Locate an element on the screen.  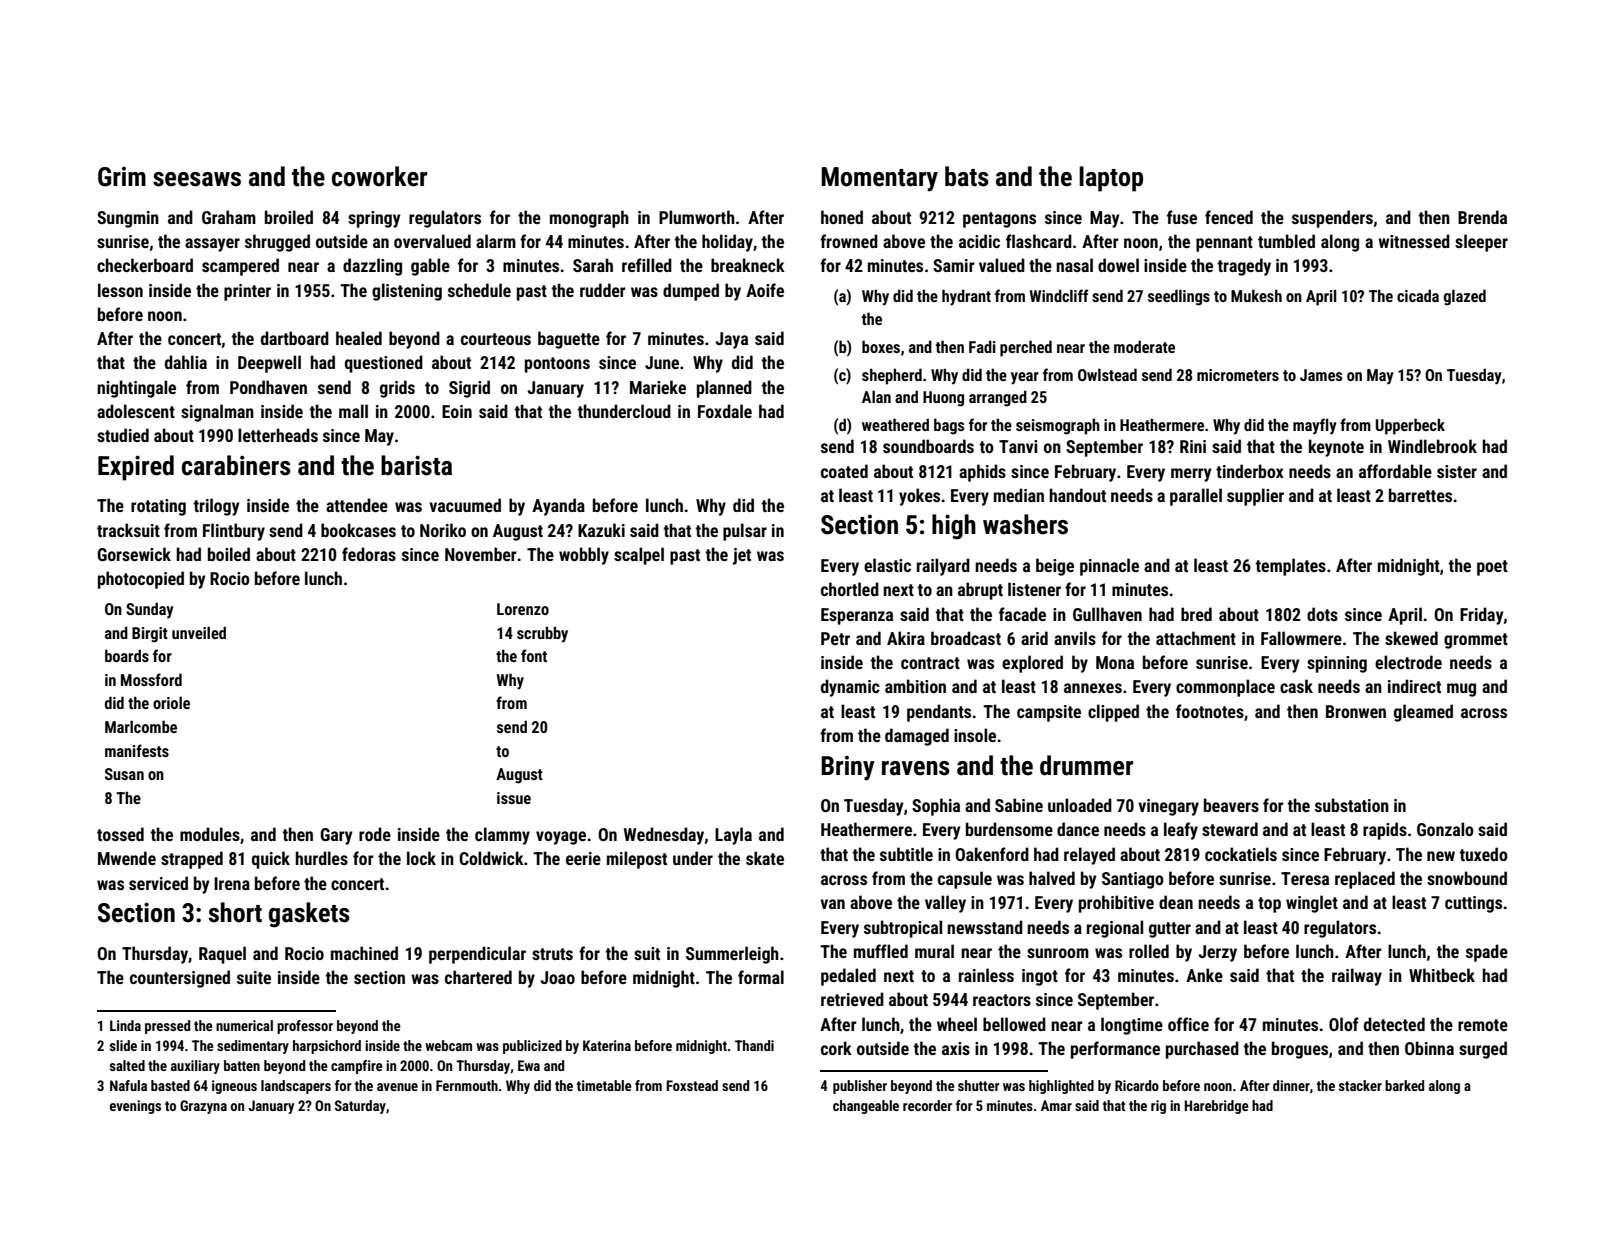
seesaws is located at coordinates (197, 179).
